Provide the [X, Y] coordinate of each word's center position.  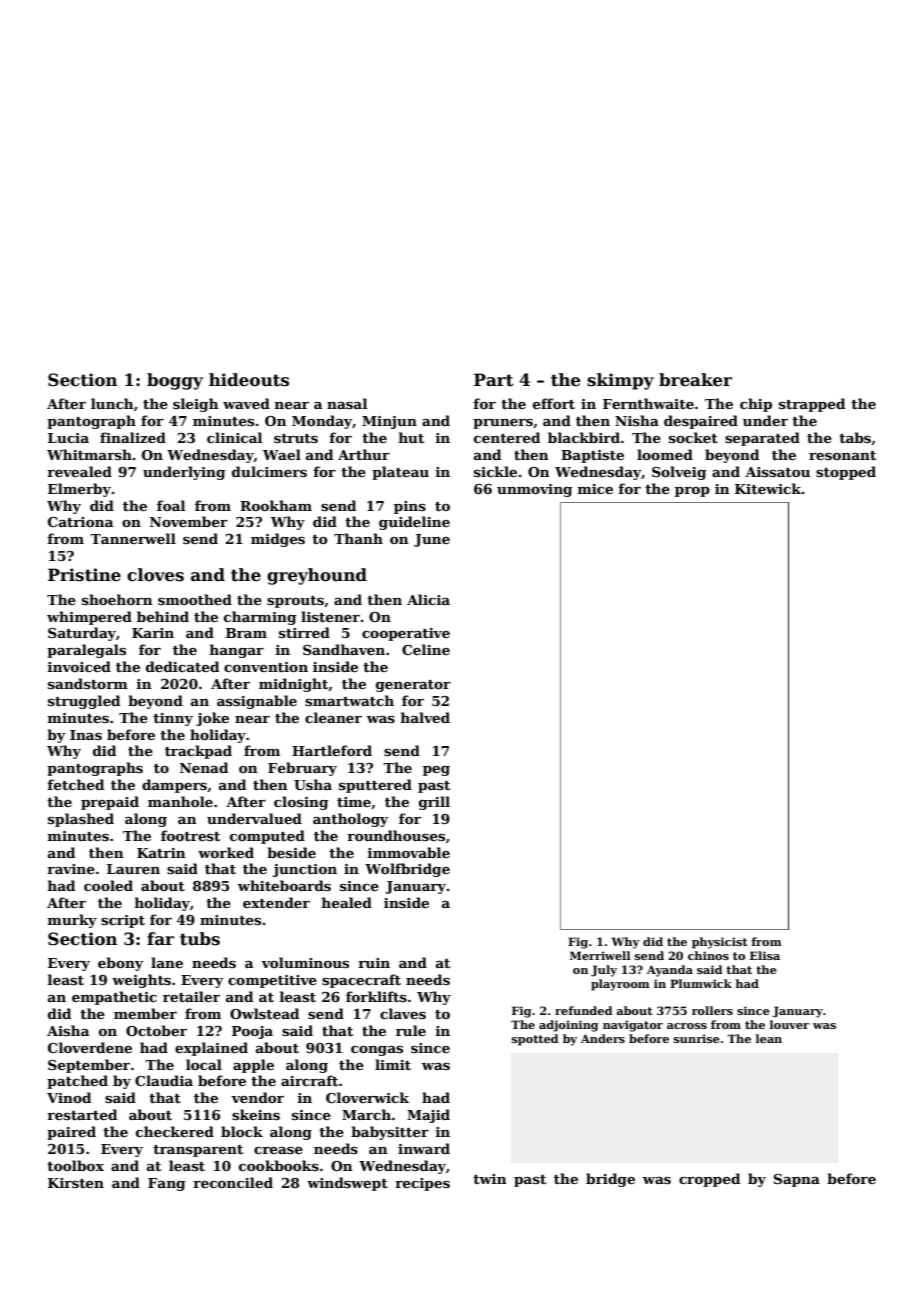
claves [403, 1013]
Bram [246, 633]
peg [436, 771]
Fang [166, 1184]
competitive [272, 981]
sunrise [697, 1038]
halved [425, 717]
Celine [426, 649]
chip [756, 405]
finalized [133, 437]
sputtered [375, 786]
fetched [75, 784]
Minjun [389, 422]
